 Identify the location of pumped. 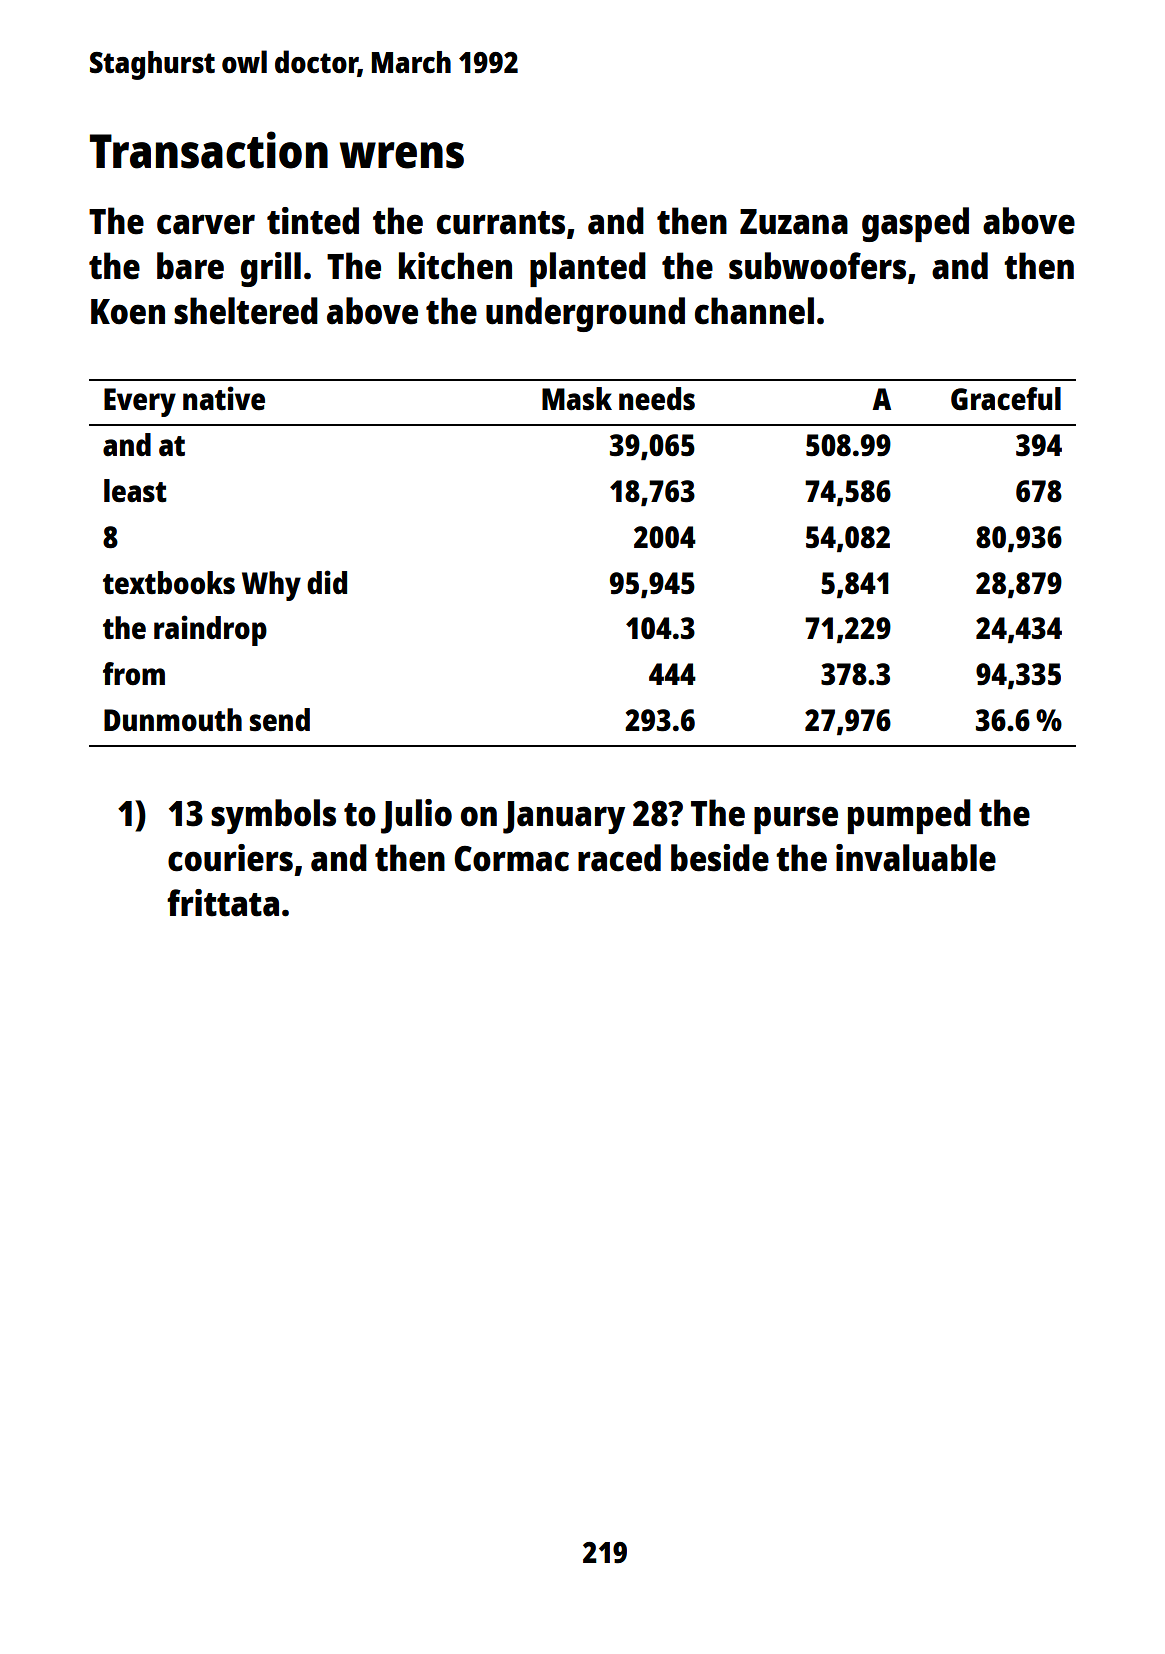
(909, 816).
